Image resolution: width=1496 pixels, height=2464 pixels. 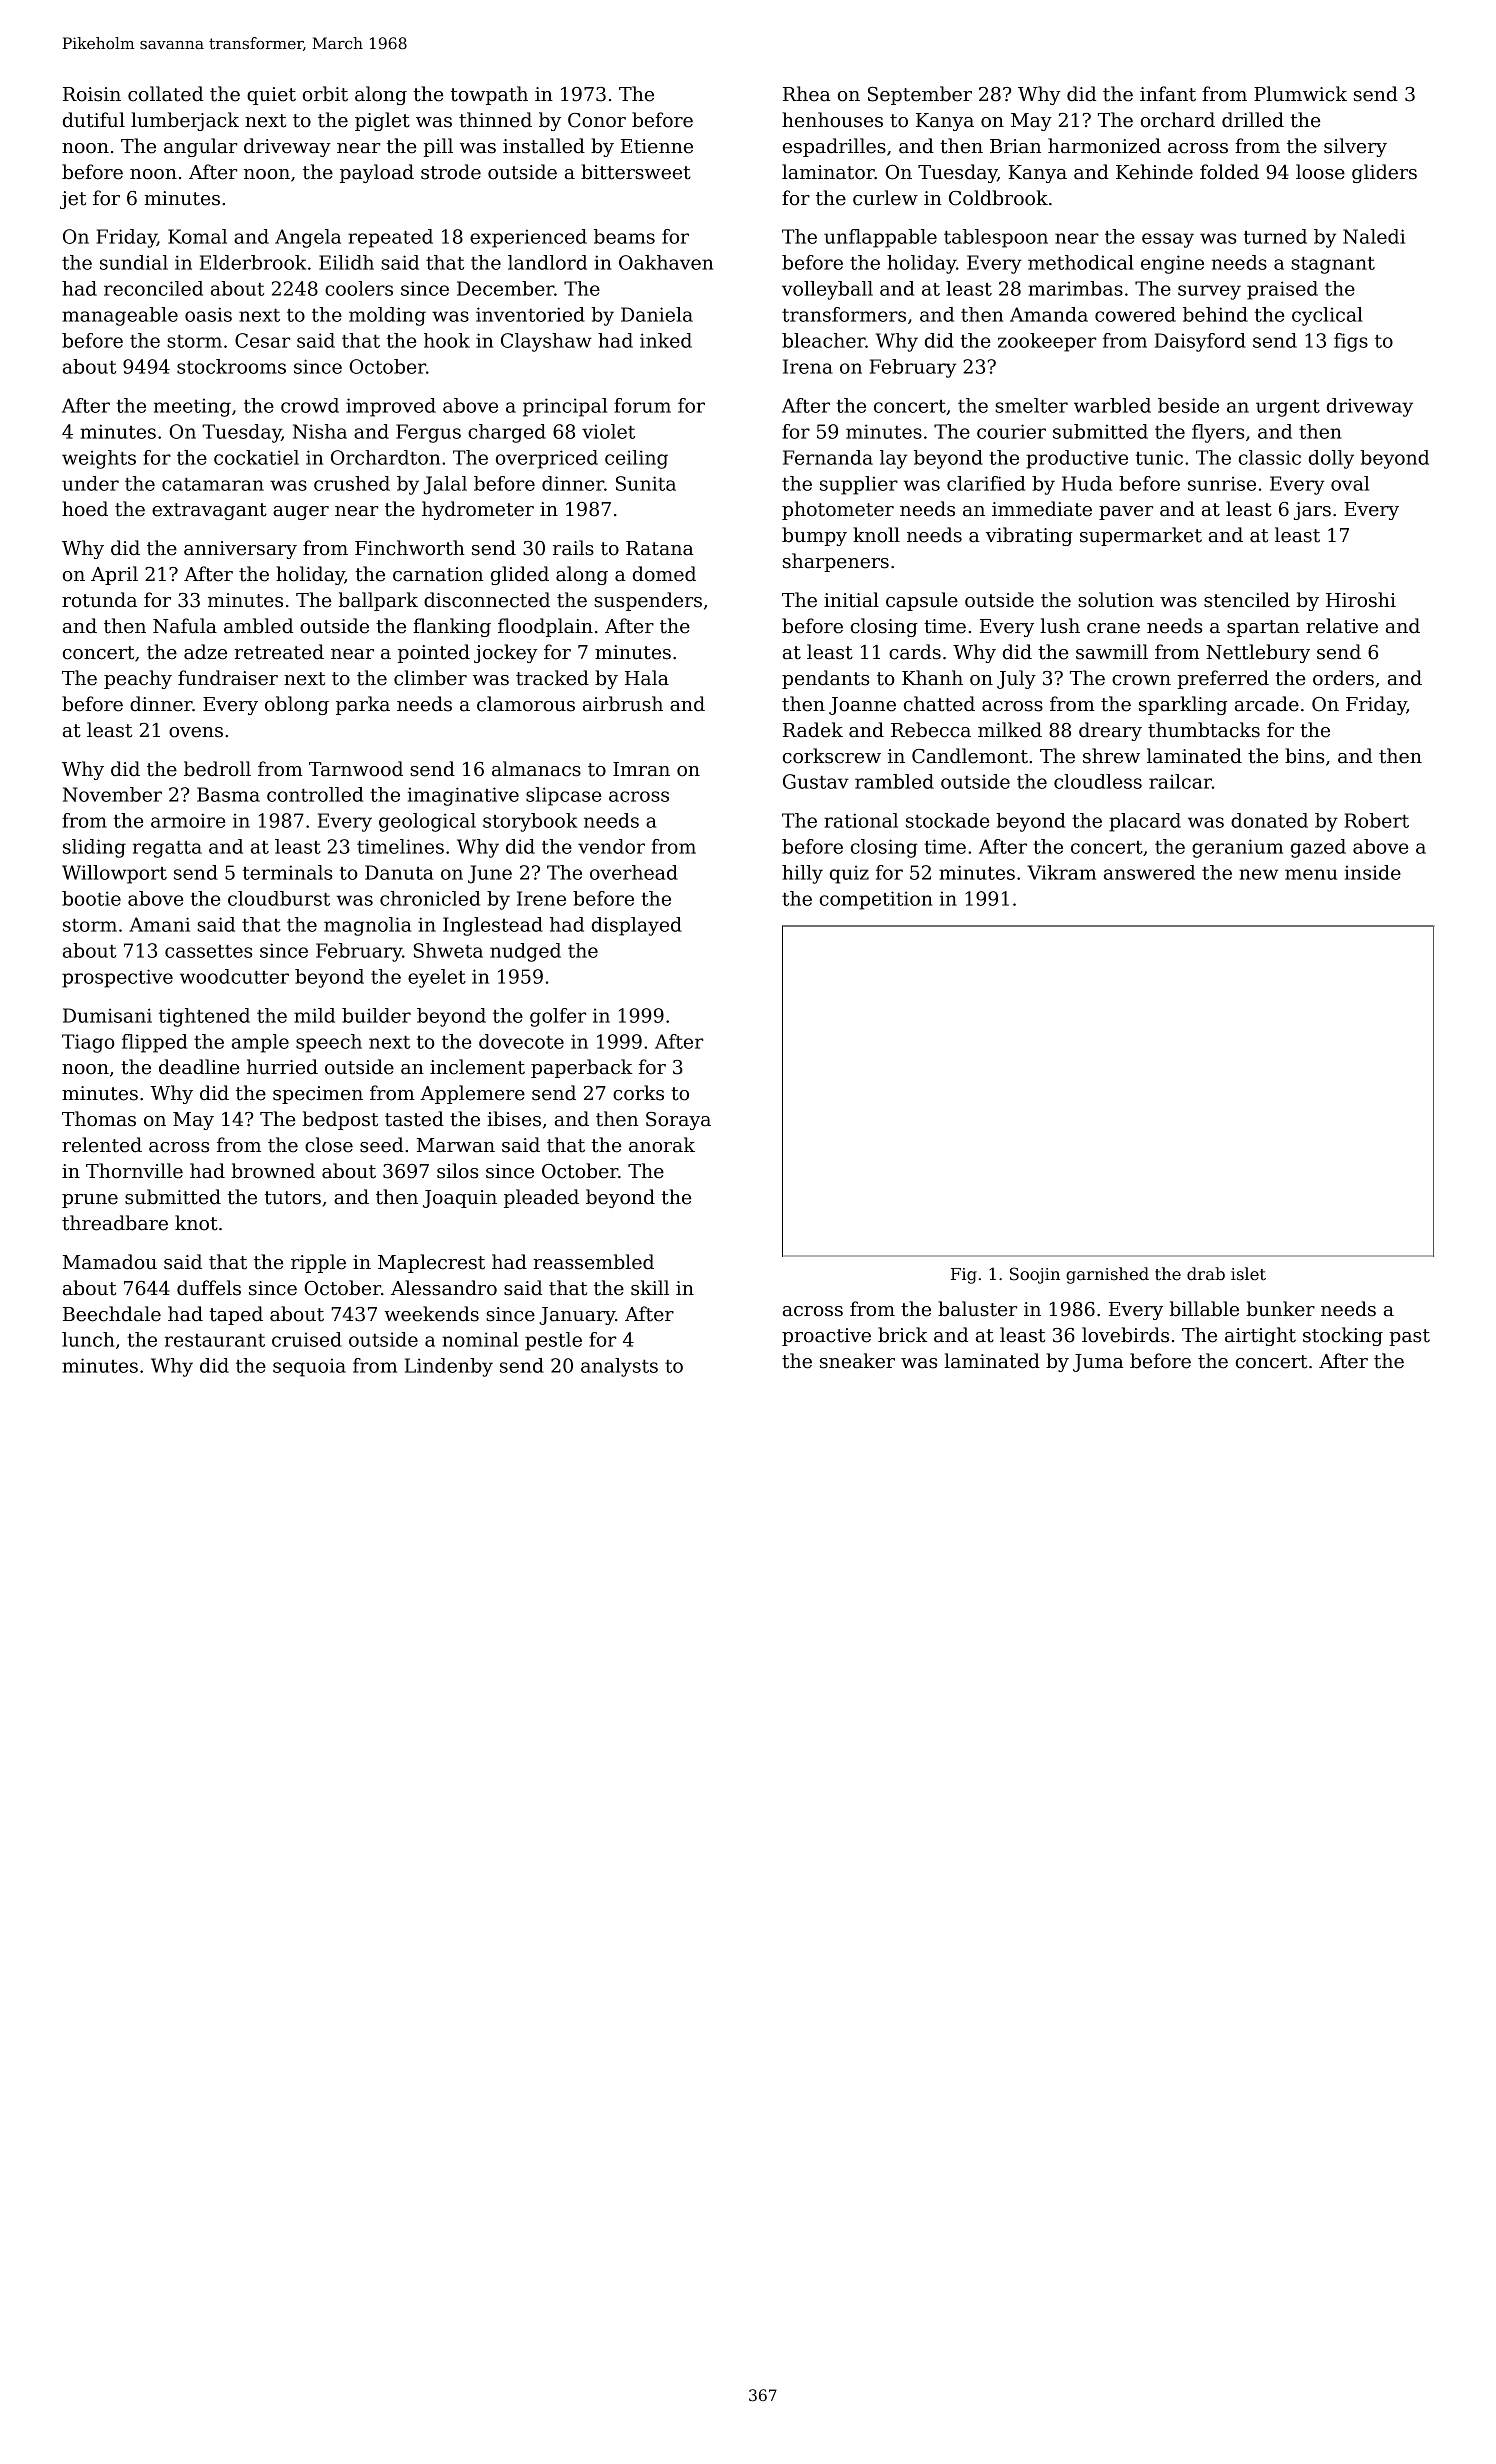 I want to click on knot, so click(x=196, y=1223).
